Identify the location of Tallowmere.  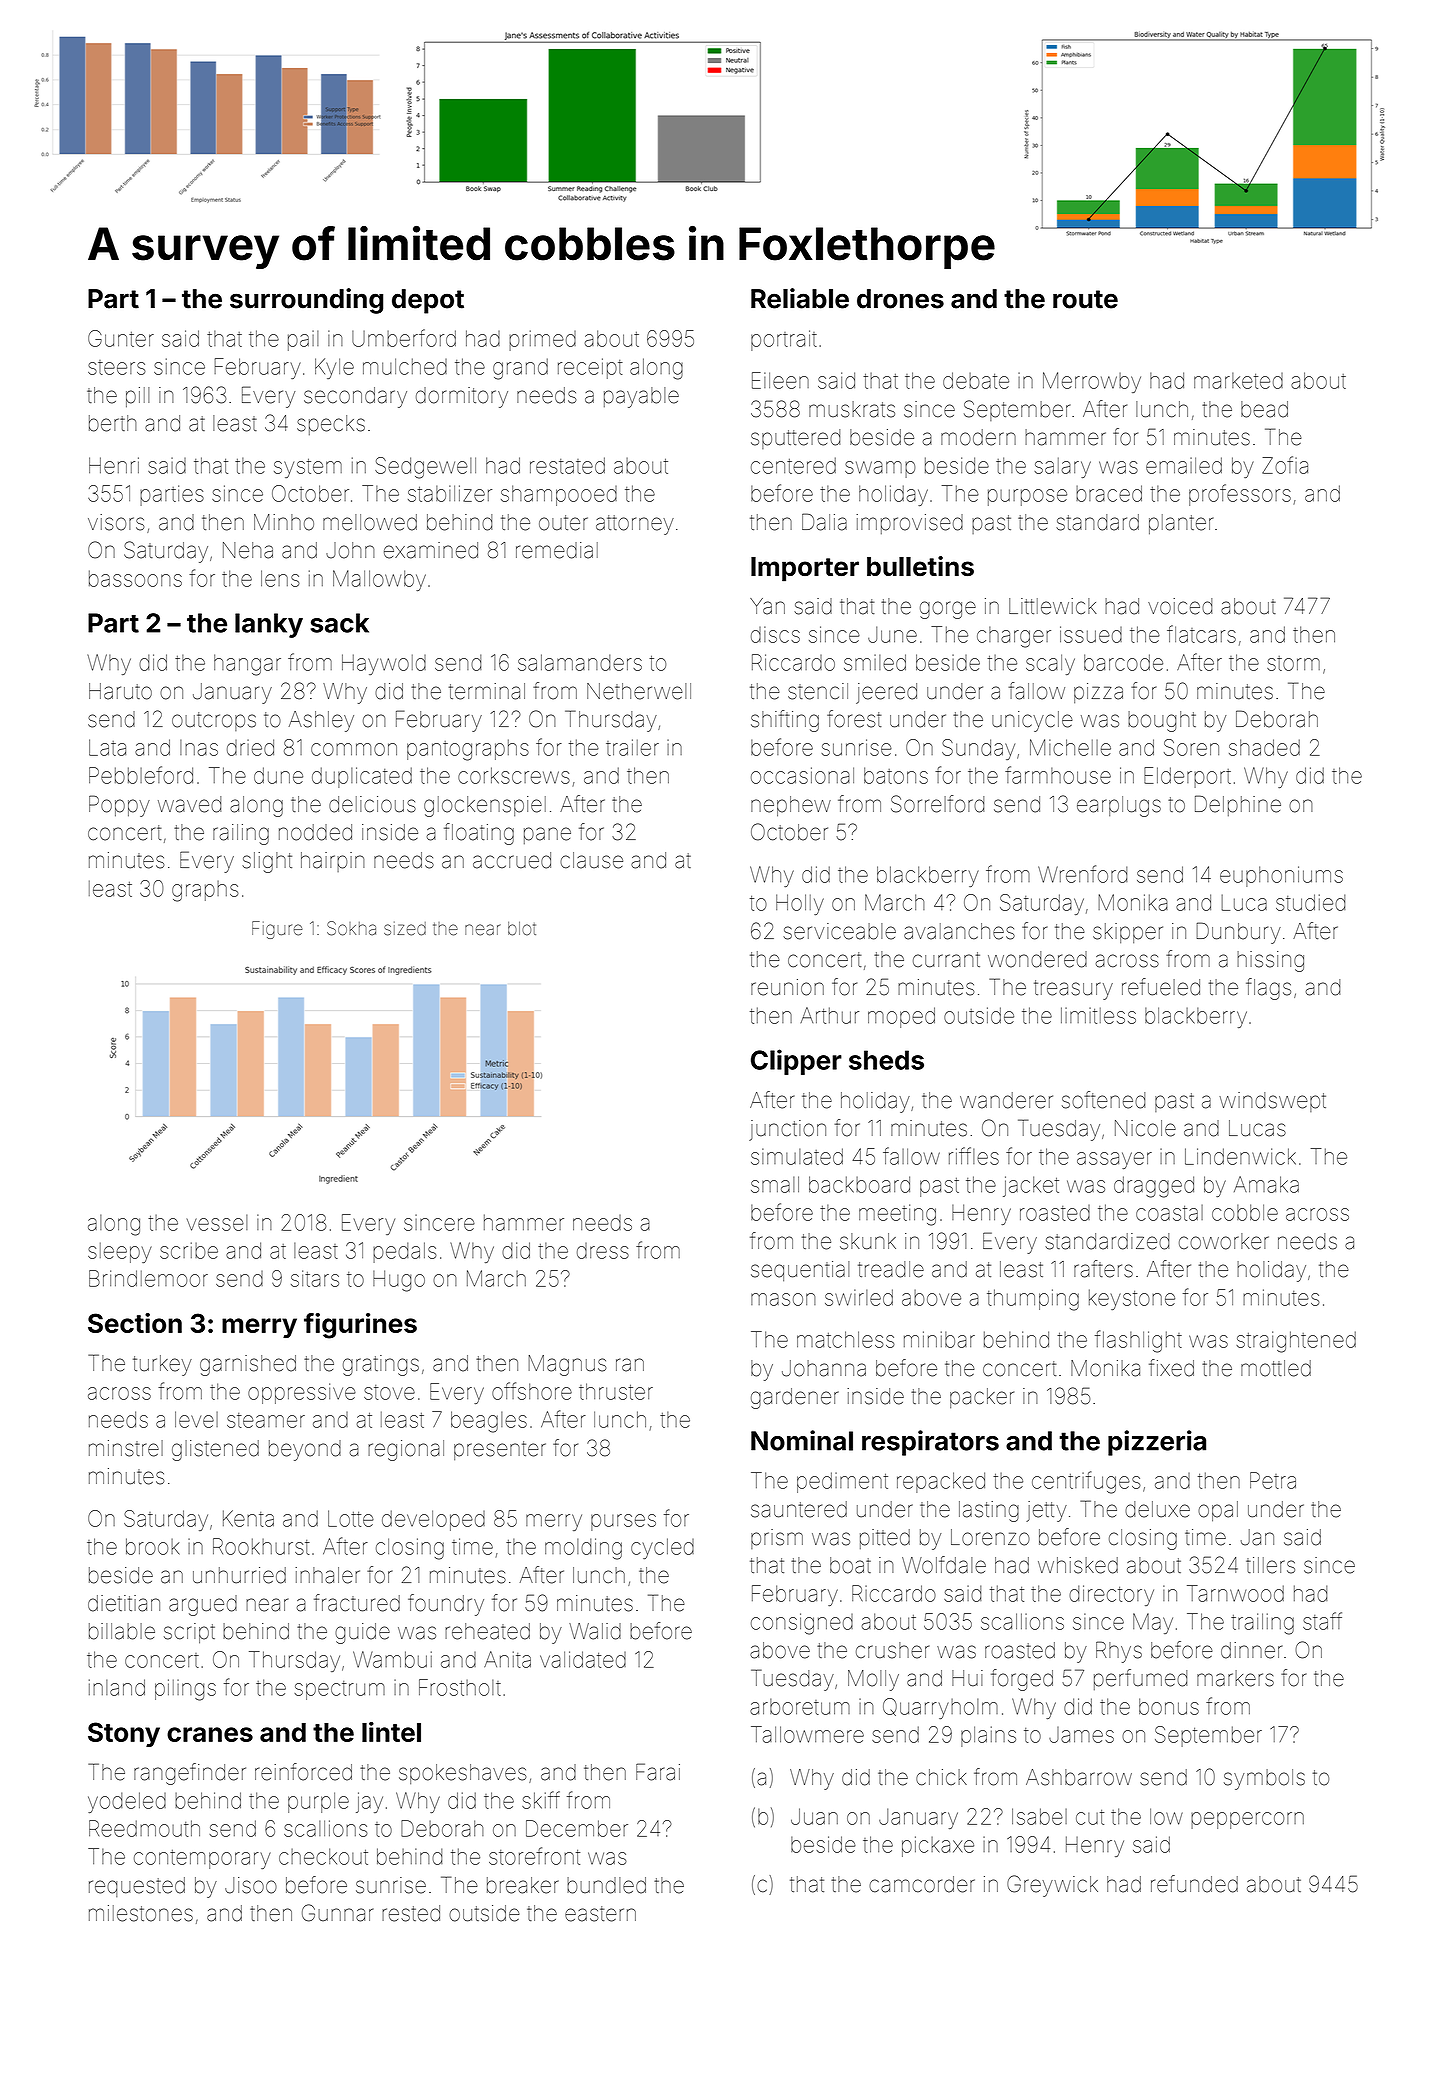
(807, 1734).
